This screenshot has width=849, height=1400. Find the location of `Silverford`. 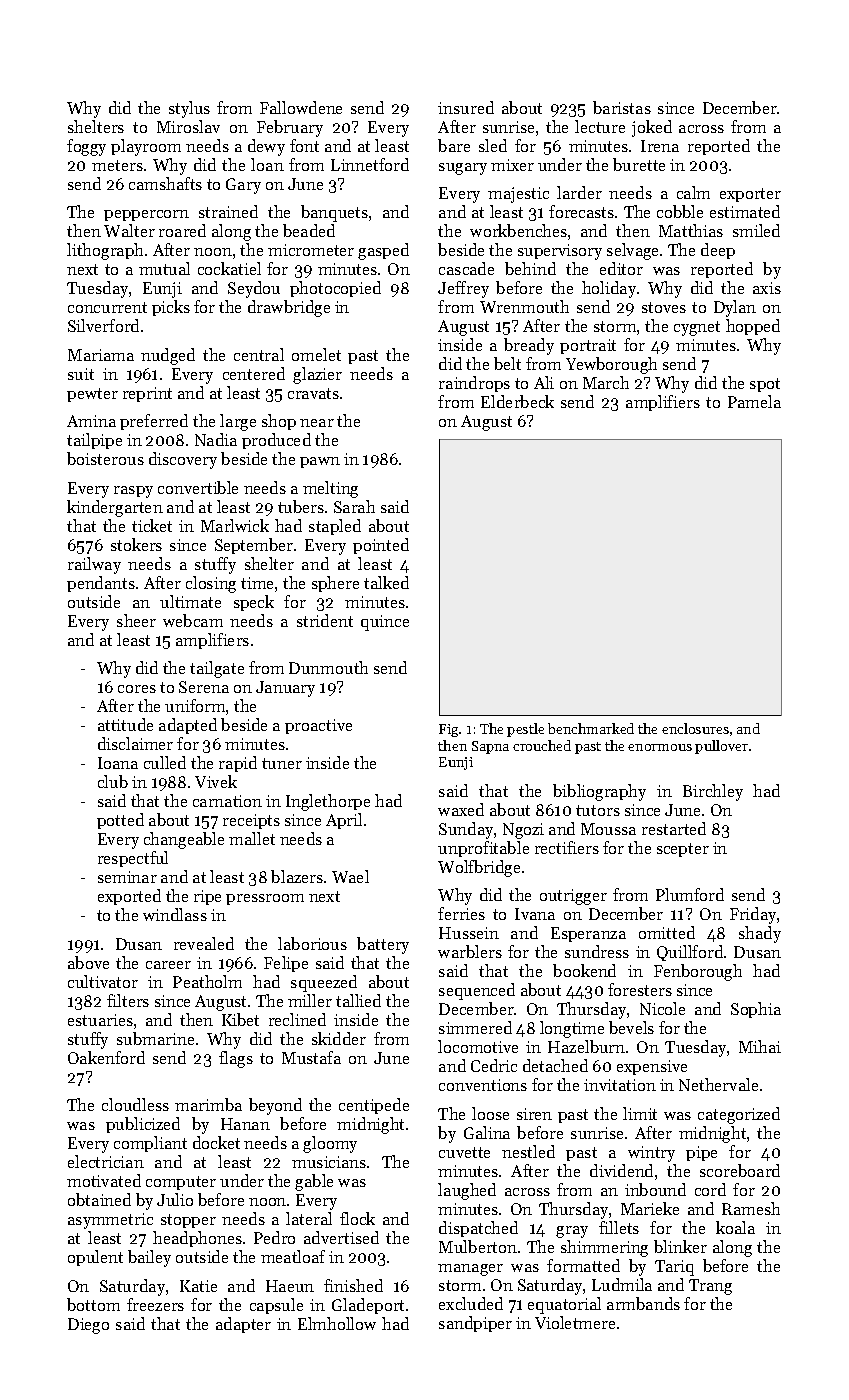

Silverford is located at coordinates (103, 325).
